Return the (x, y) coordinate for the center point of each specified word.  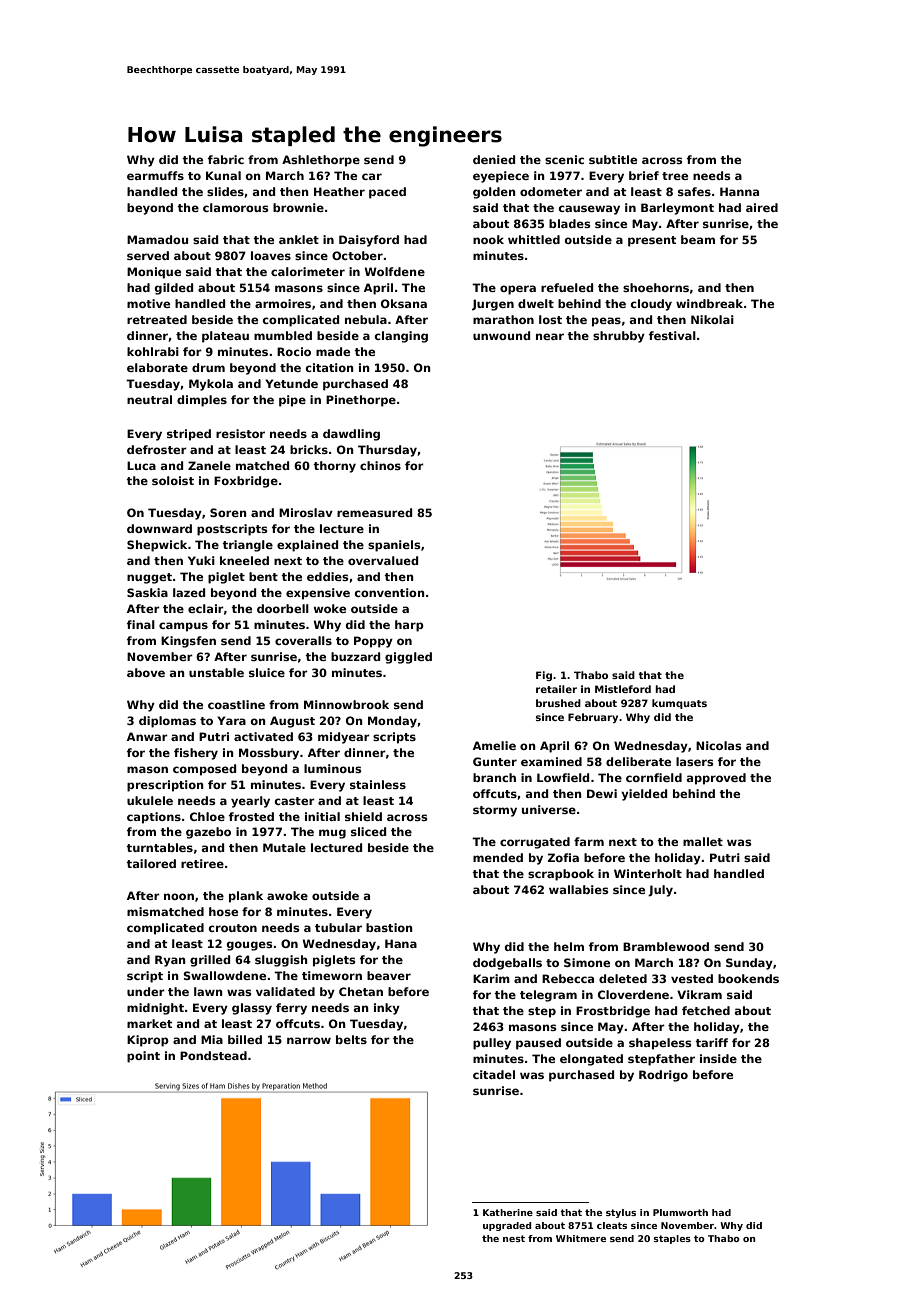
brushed (558, 703)
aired (762, 207)
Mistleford (623, 689)
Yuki (201, 560)
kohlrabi (153, 351)
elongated (591, 1060)
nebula (366, 319)
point (143, 1057)
